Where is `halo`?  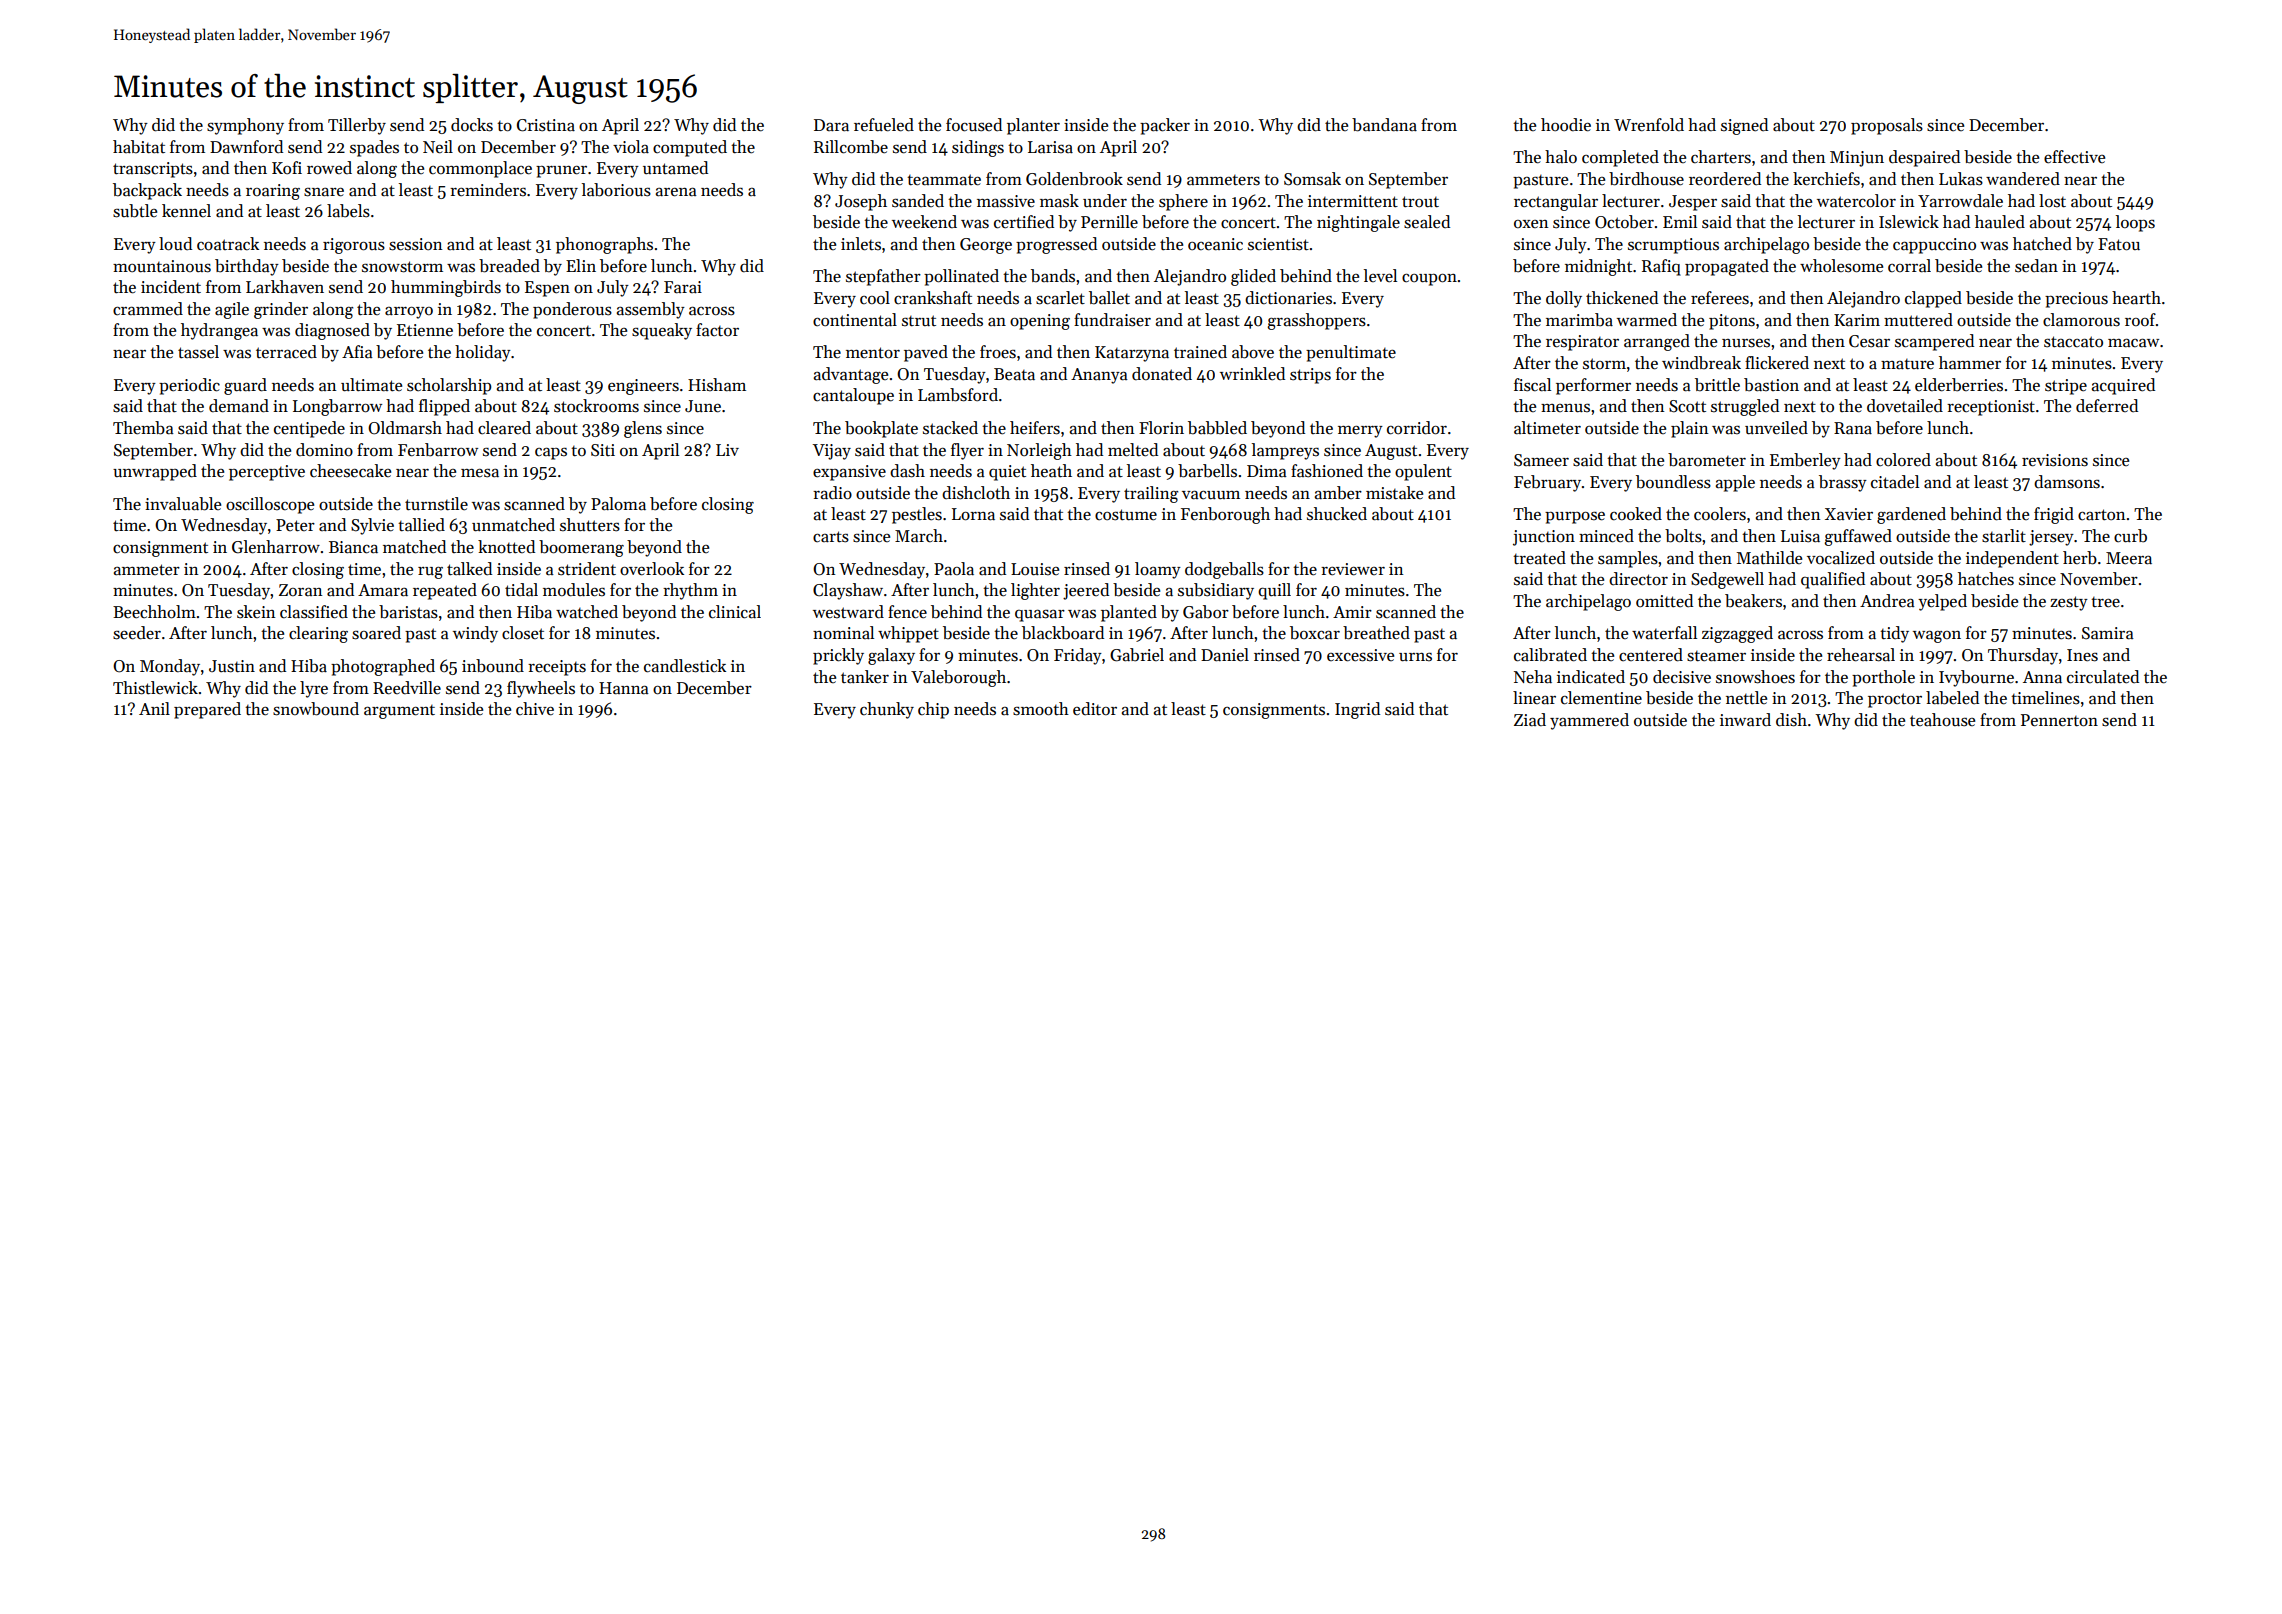
halo is located at coordinates (1561, 157).
